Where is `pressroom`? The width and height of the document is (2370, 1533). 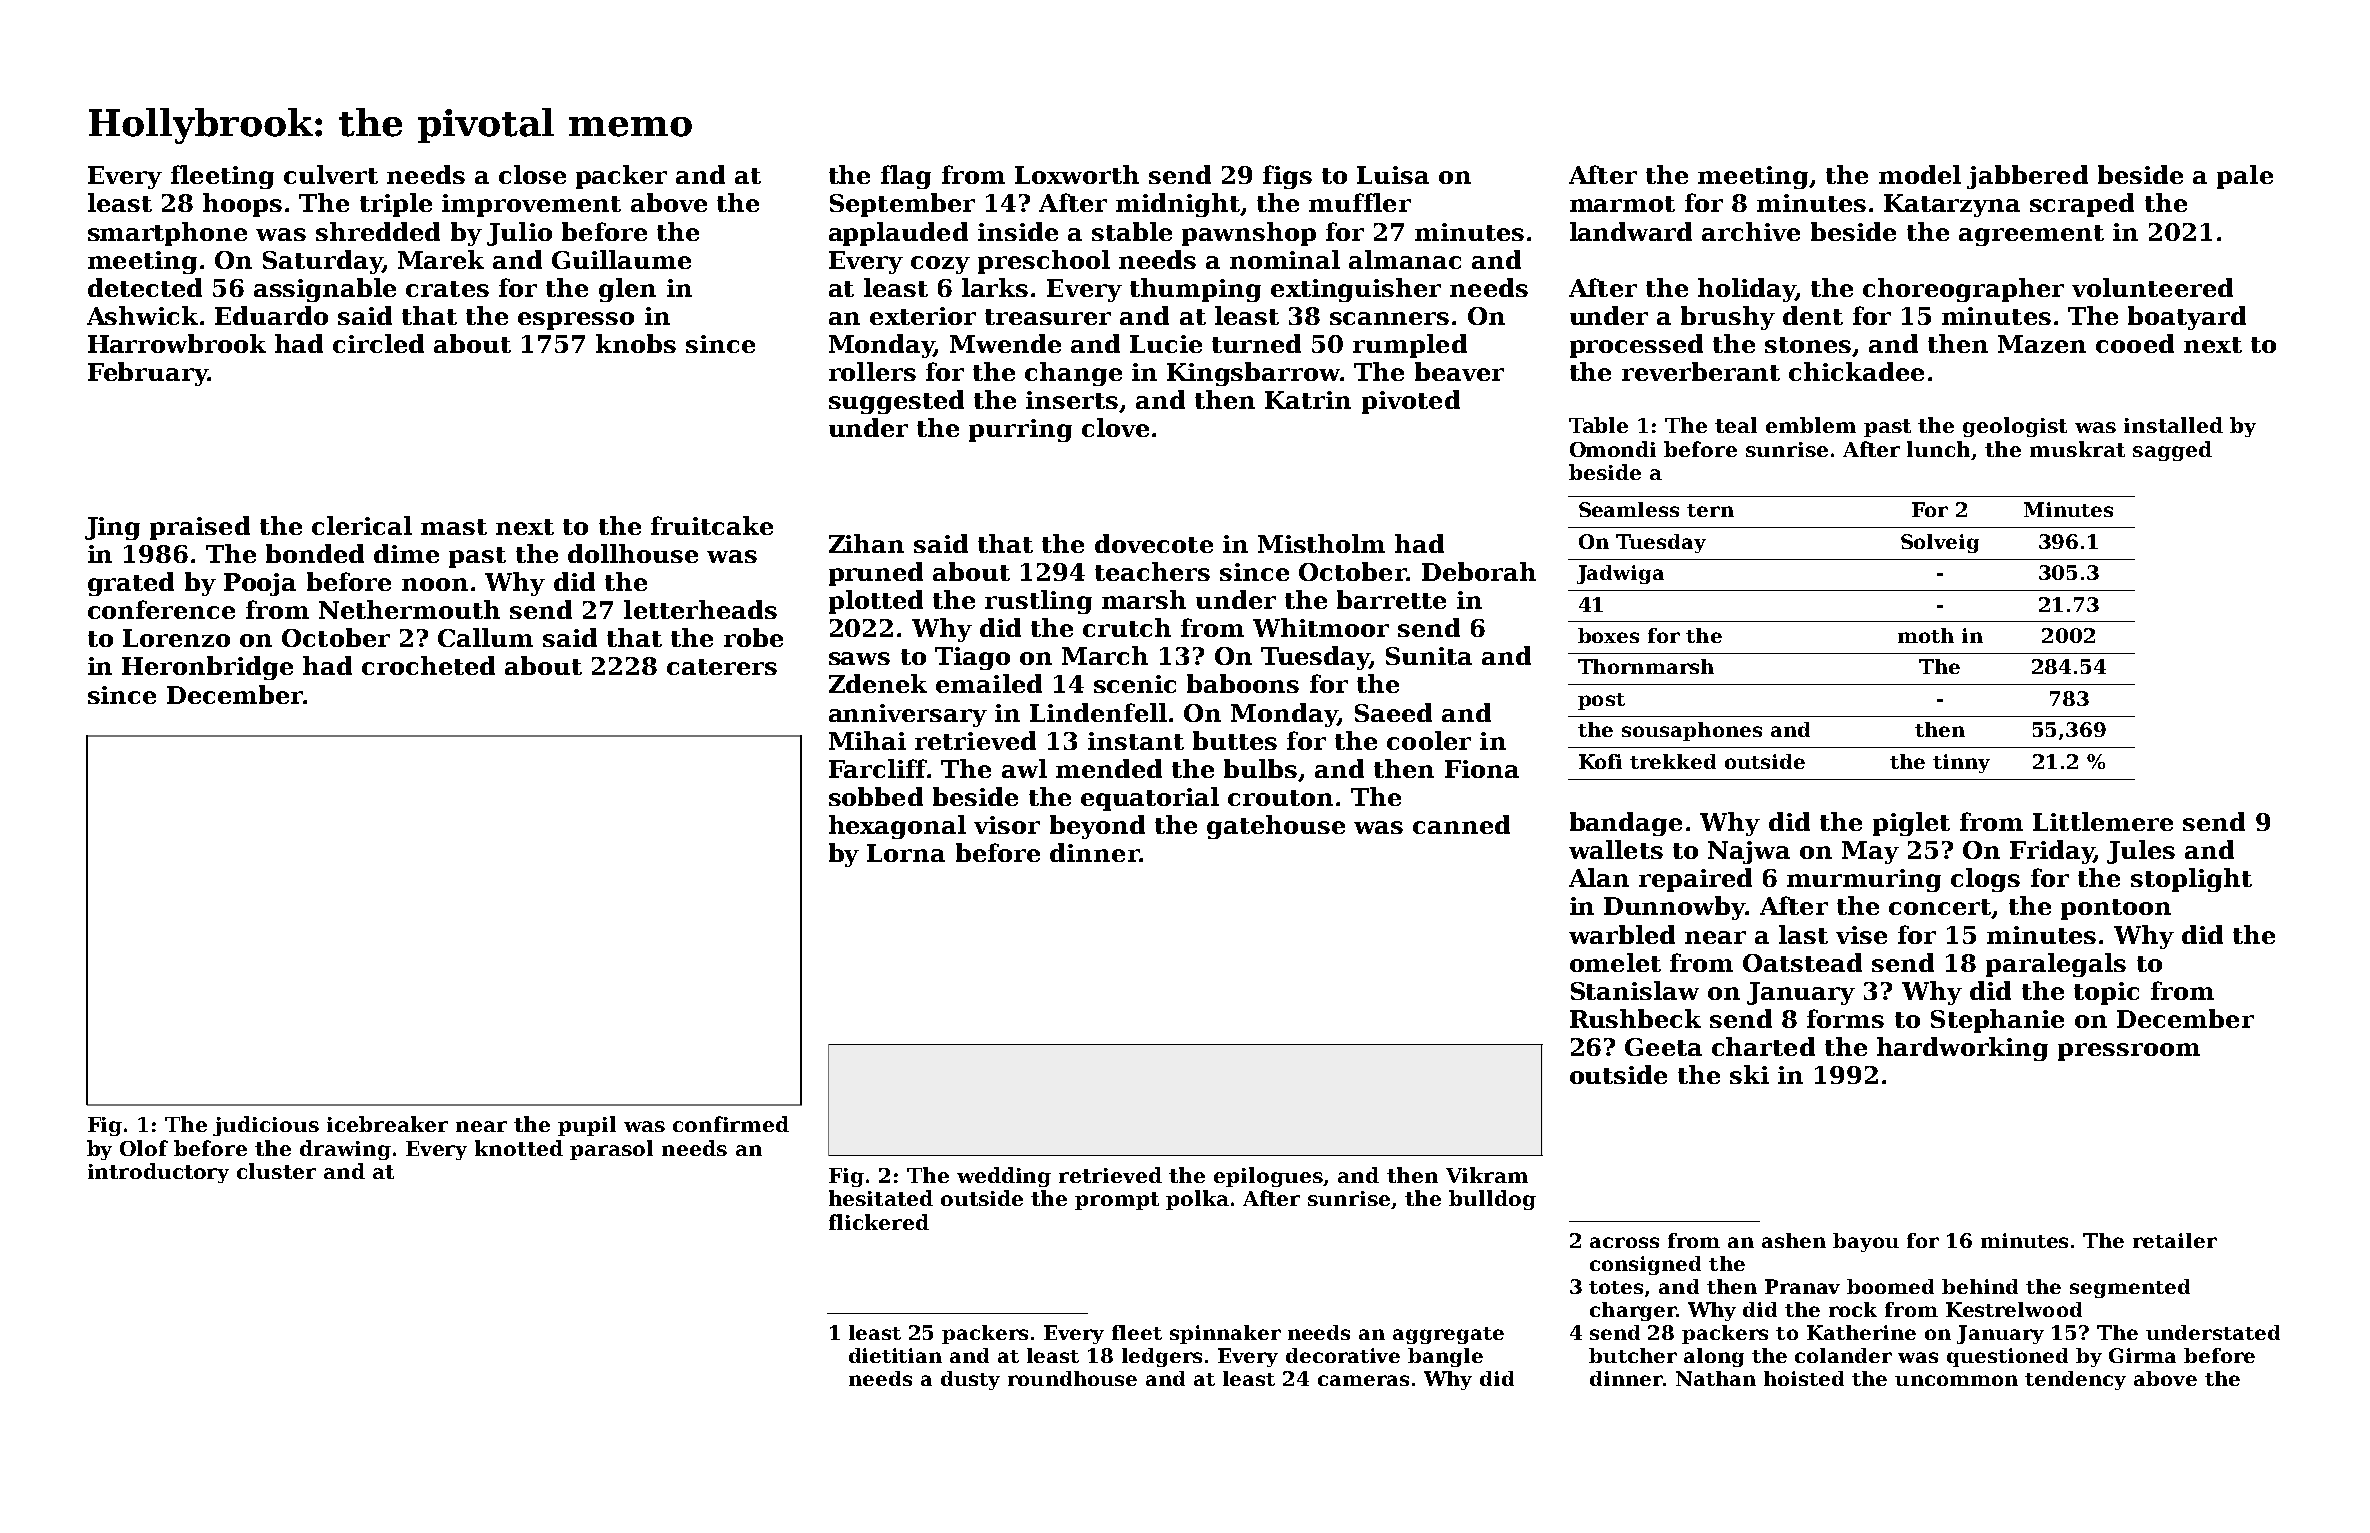
pressroom is located at coordinates (2129, 1052).
